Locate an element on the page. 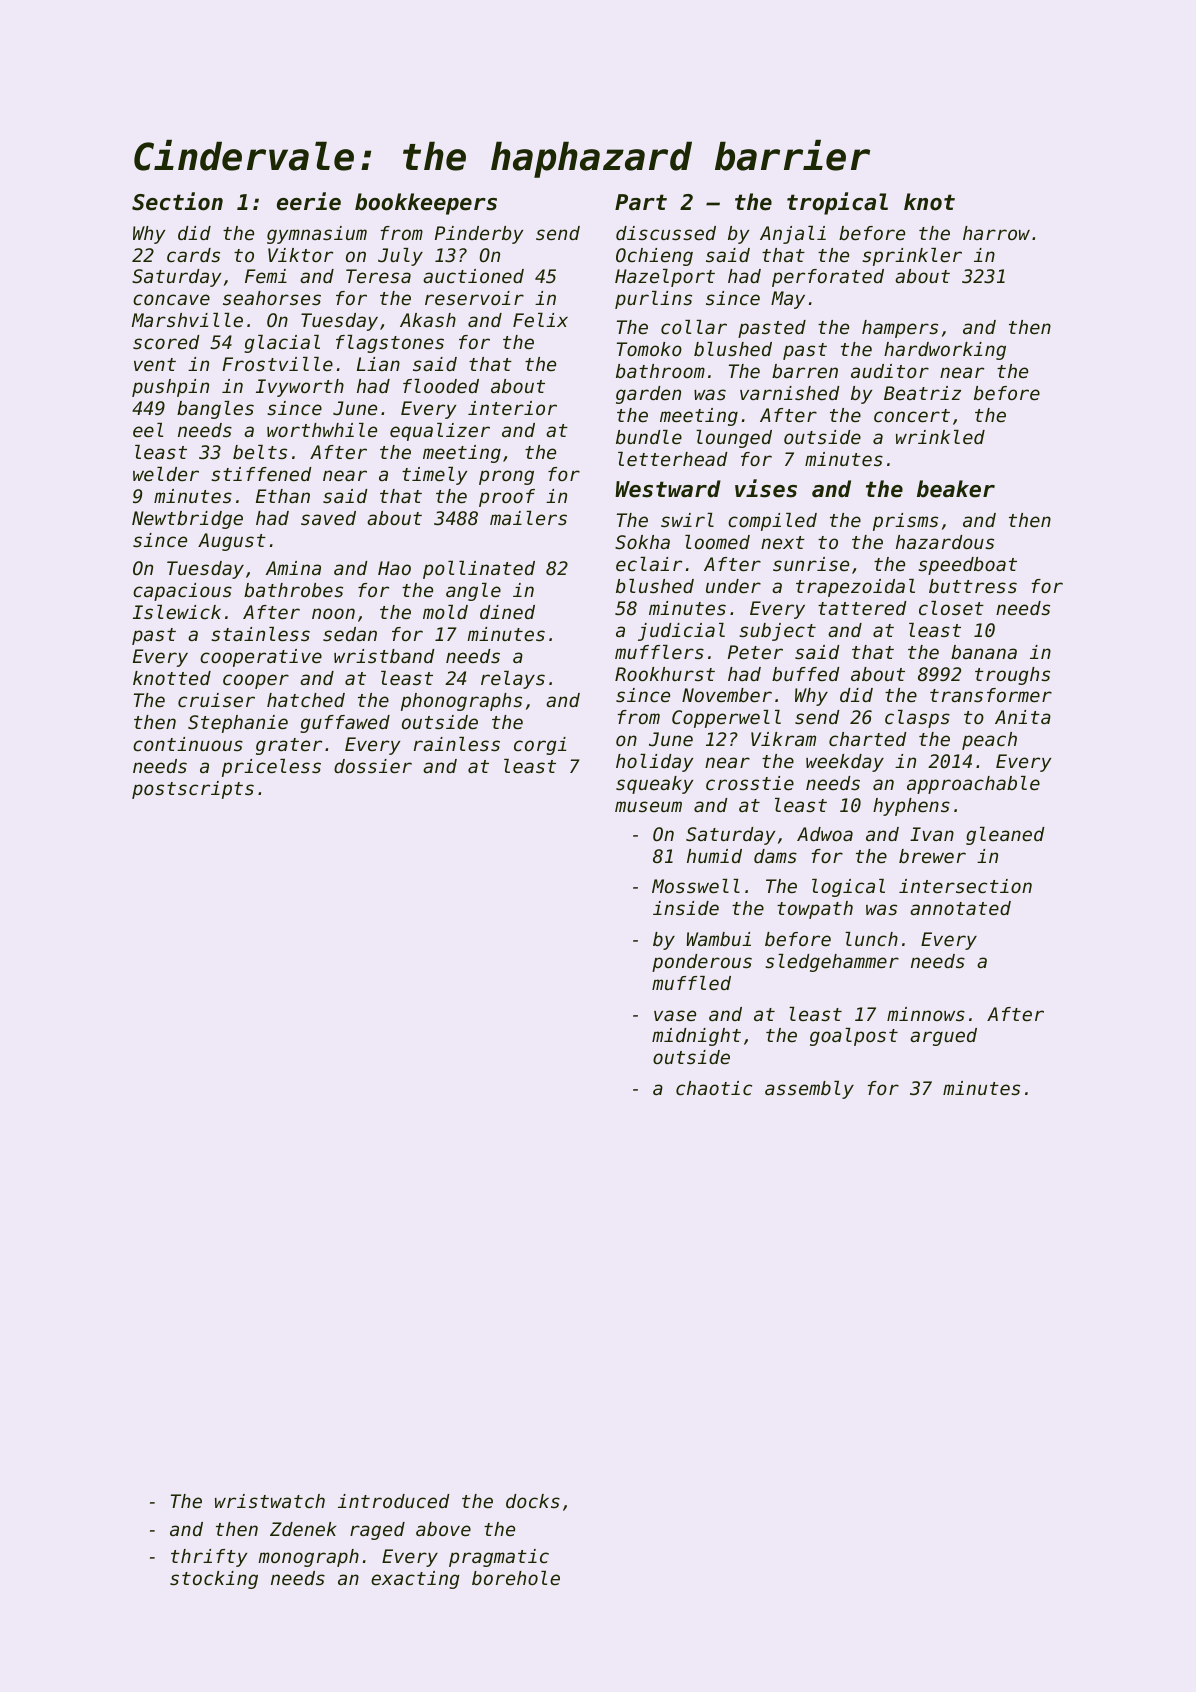  docks is located at coordinates (533, 1501).
